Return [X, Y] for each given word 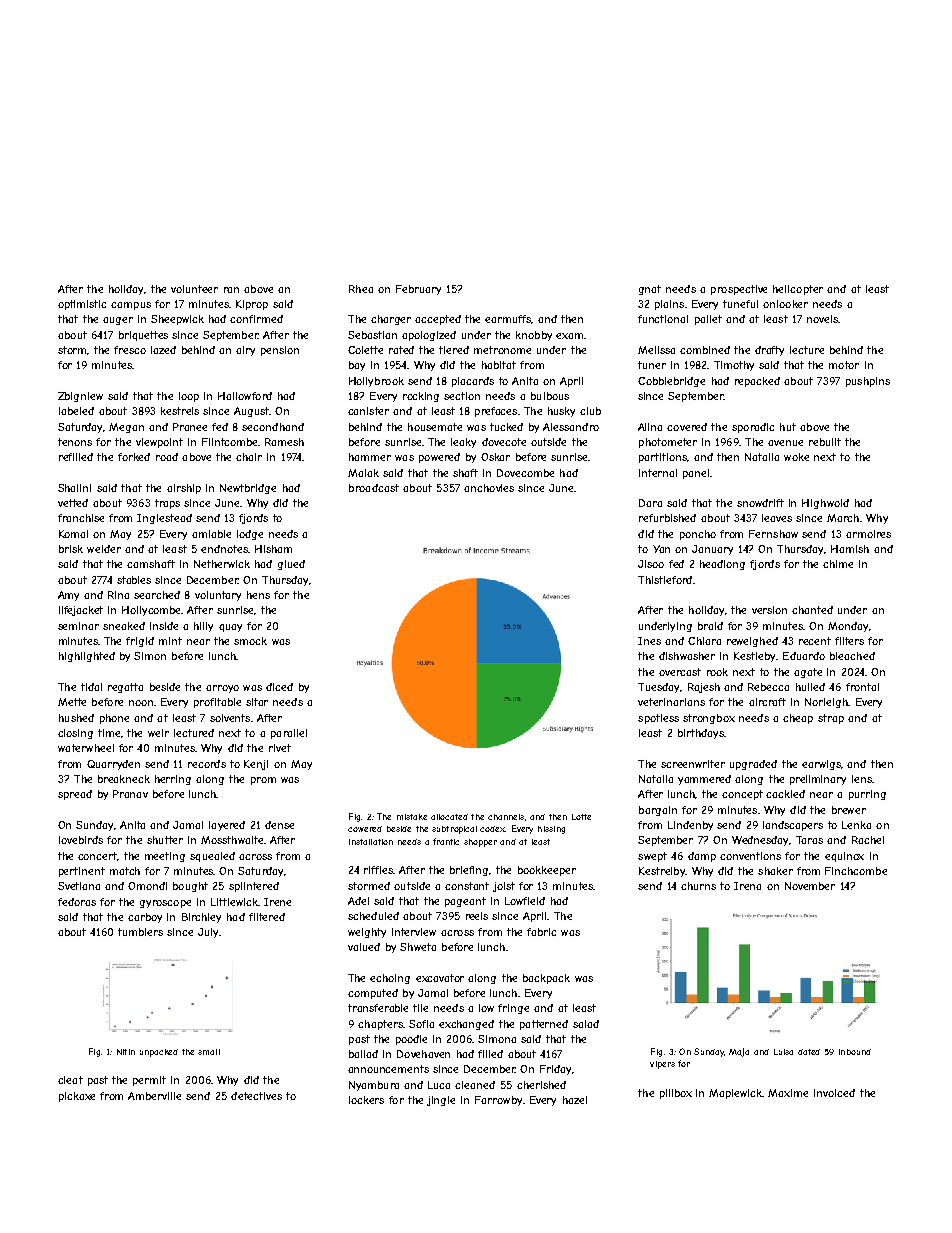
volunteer [194, 289]
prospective [739, 290]
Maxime [788, 1093]
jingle [441, 1101]
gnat [650, 290]
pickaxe [77, 1097]
